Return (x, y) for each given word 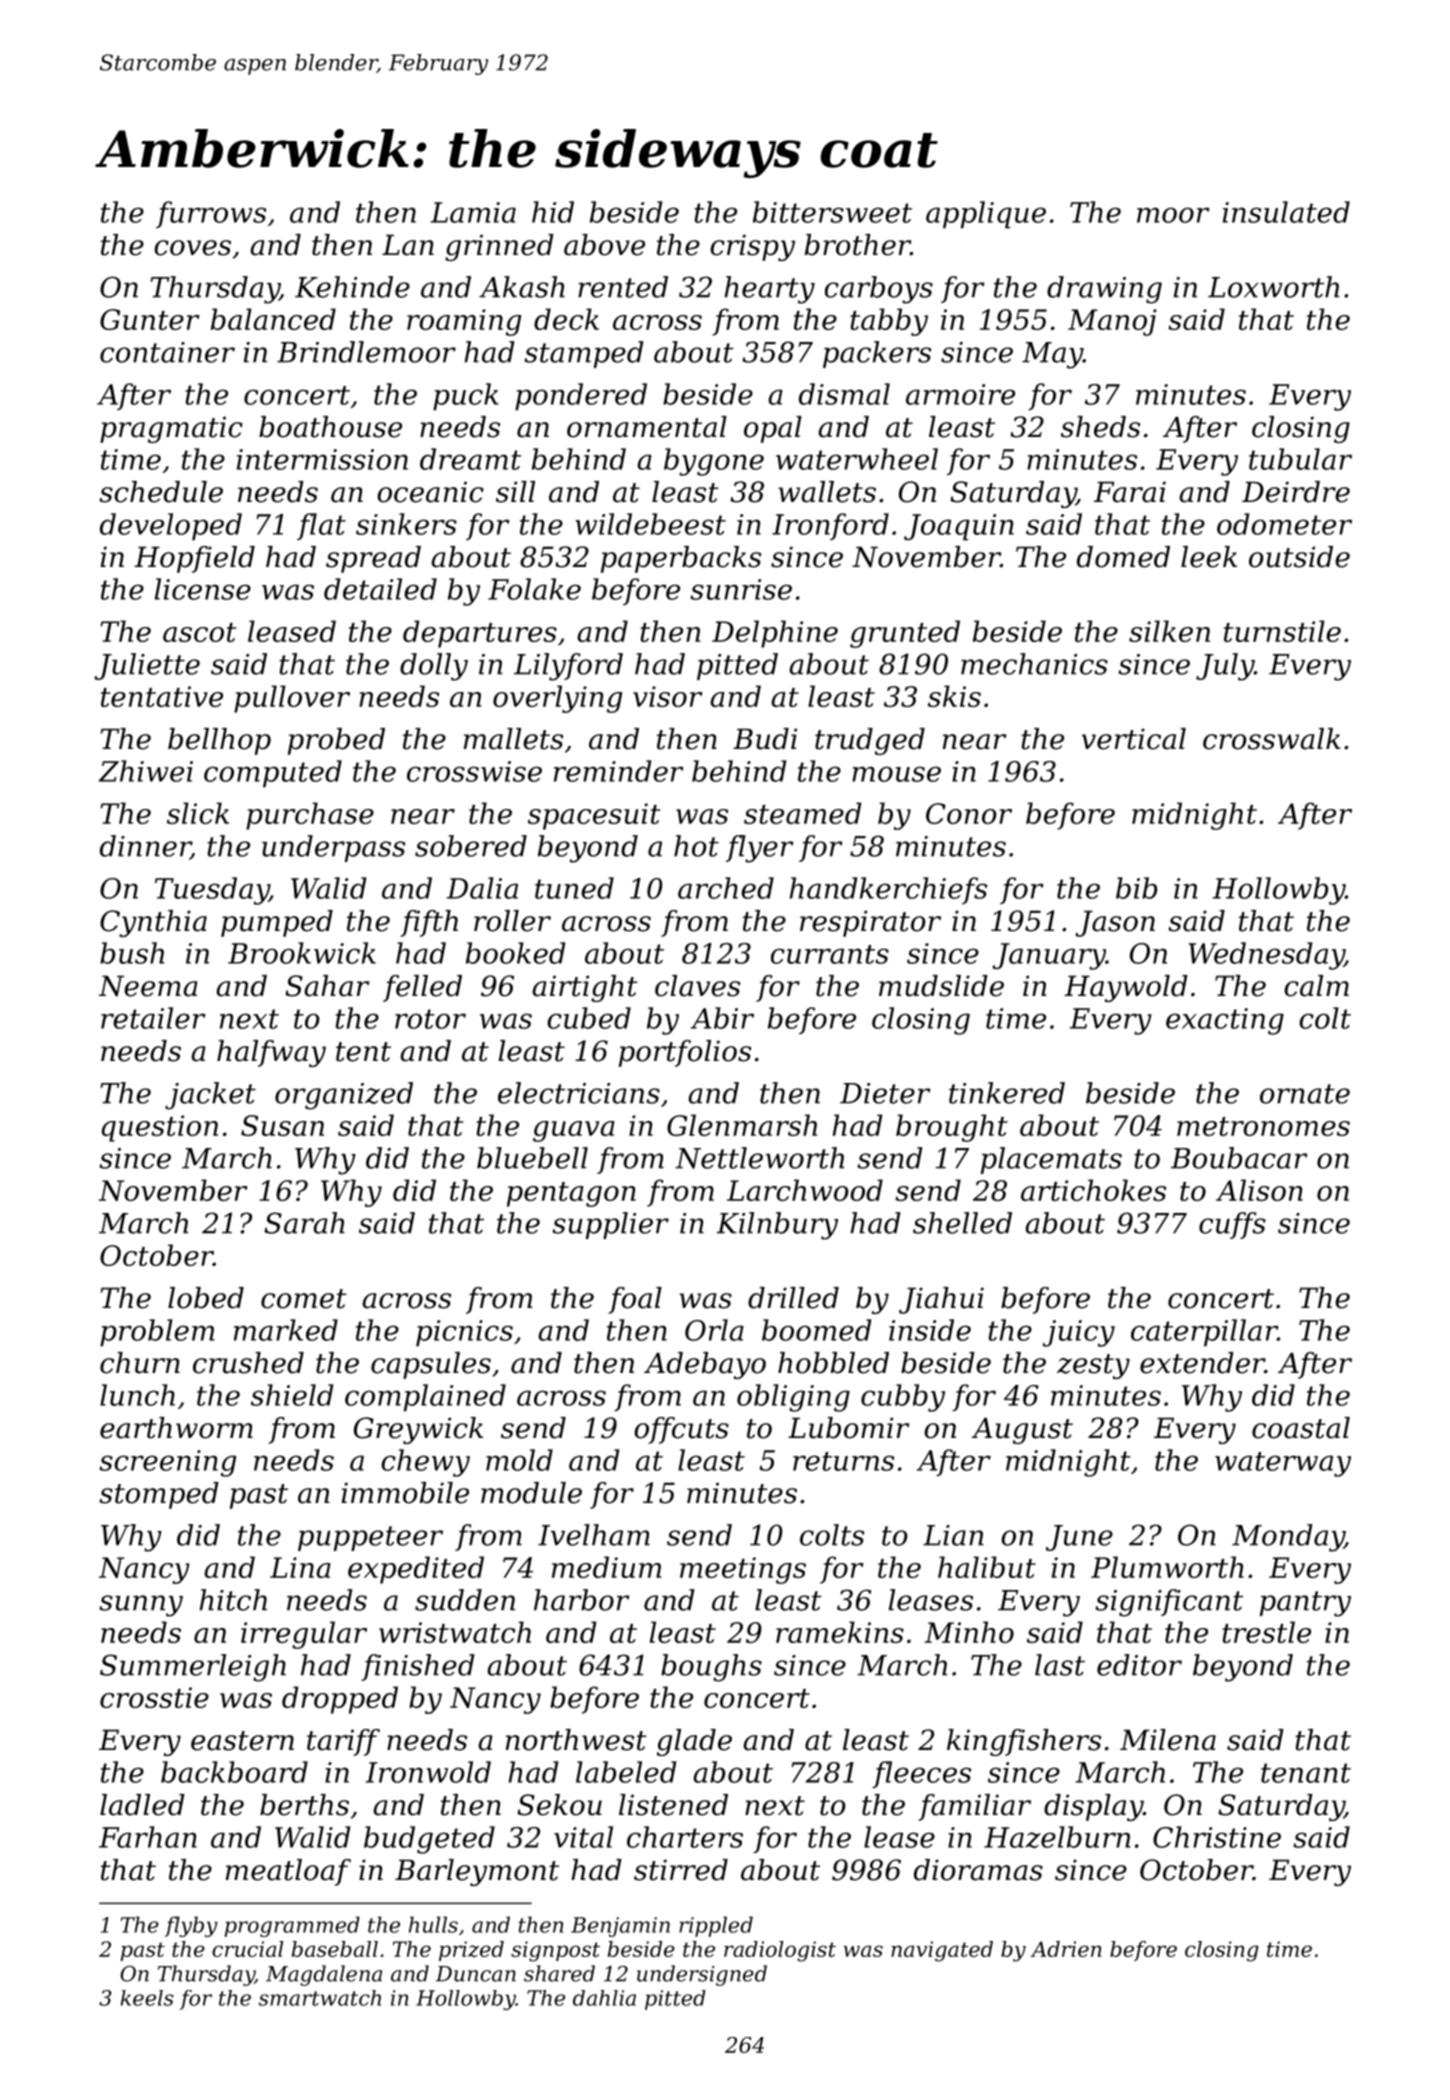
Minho (969, 1632)
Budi (765, 739)
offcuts (681, 1430)
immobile (405, 1493)
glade (694, 1742)
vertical (1134, 739)
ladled (142, 1805)
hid (553, 212)
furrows (211, 214)
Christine (1217, 1837)
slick (198, 813)
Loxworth (1273, 287)
